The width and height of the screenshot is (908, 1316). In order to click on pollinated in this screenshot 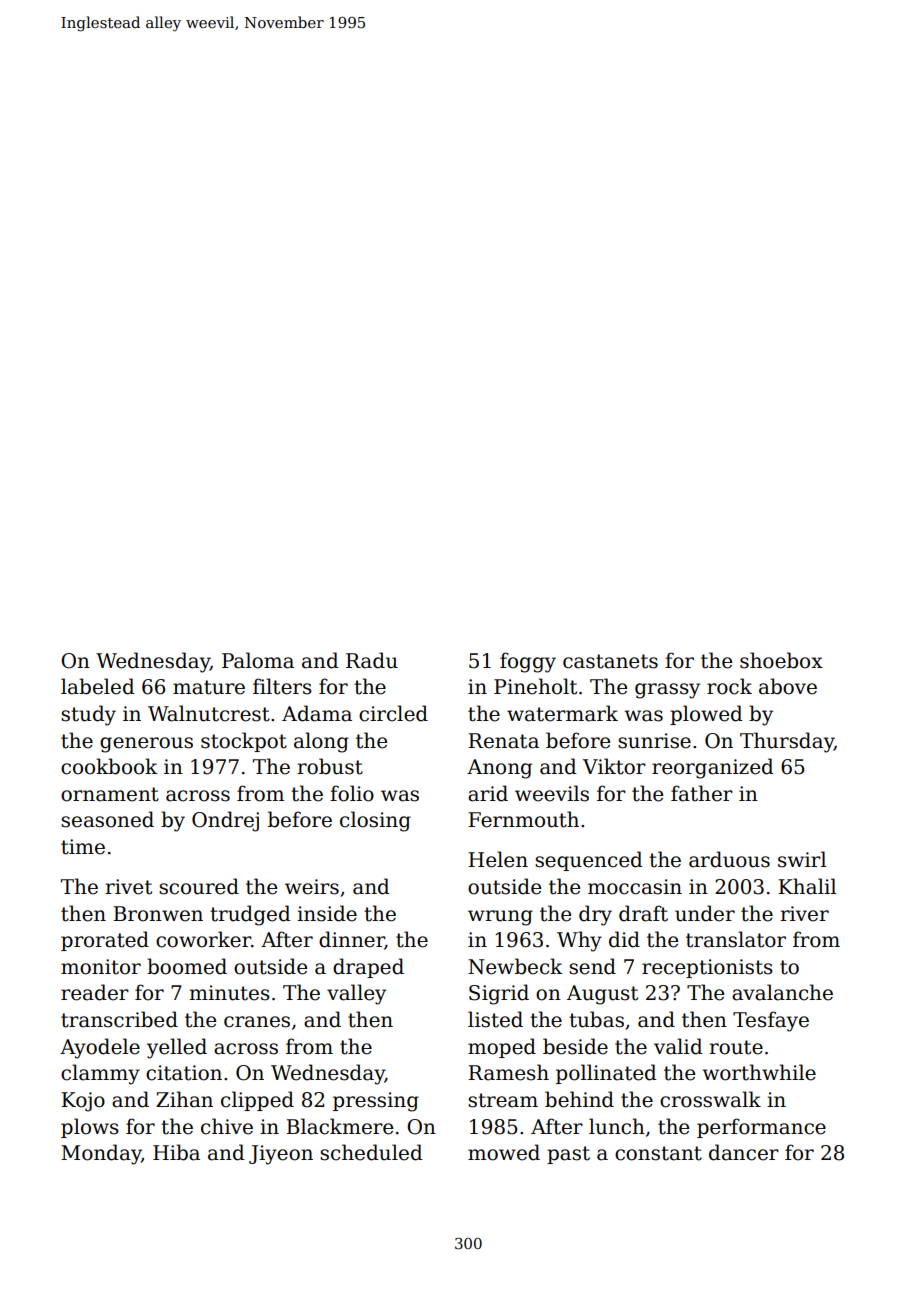, I will do `click(606, 1074)`.
